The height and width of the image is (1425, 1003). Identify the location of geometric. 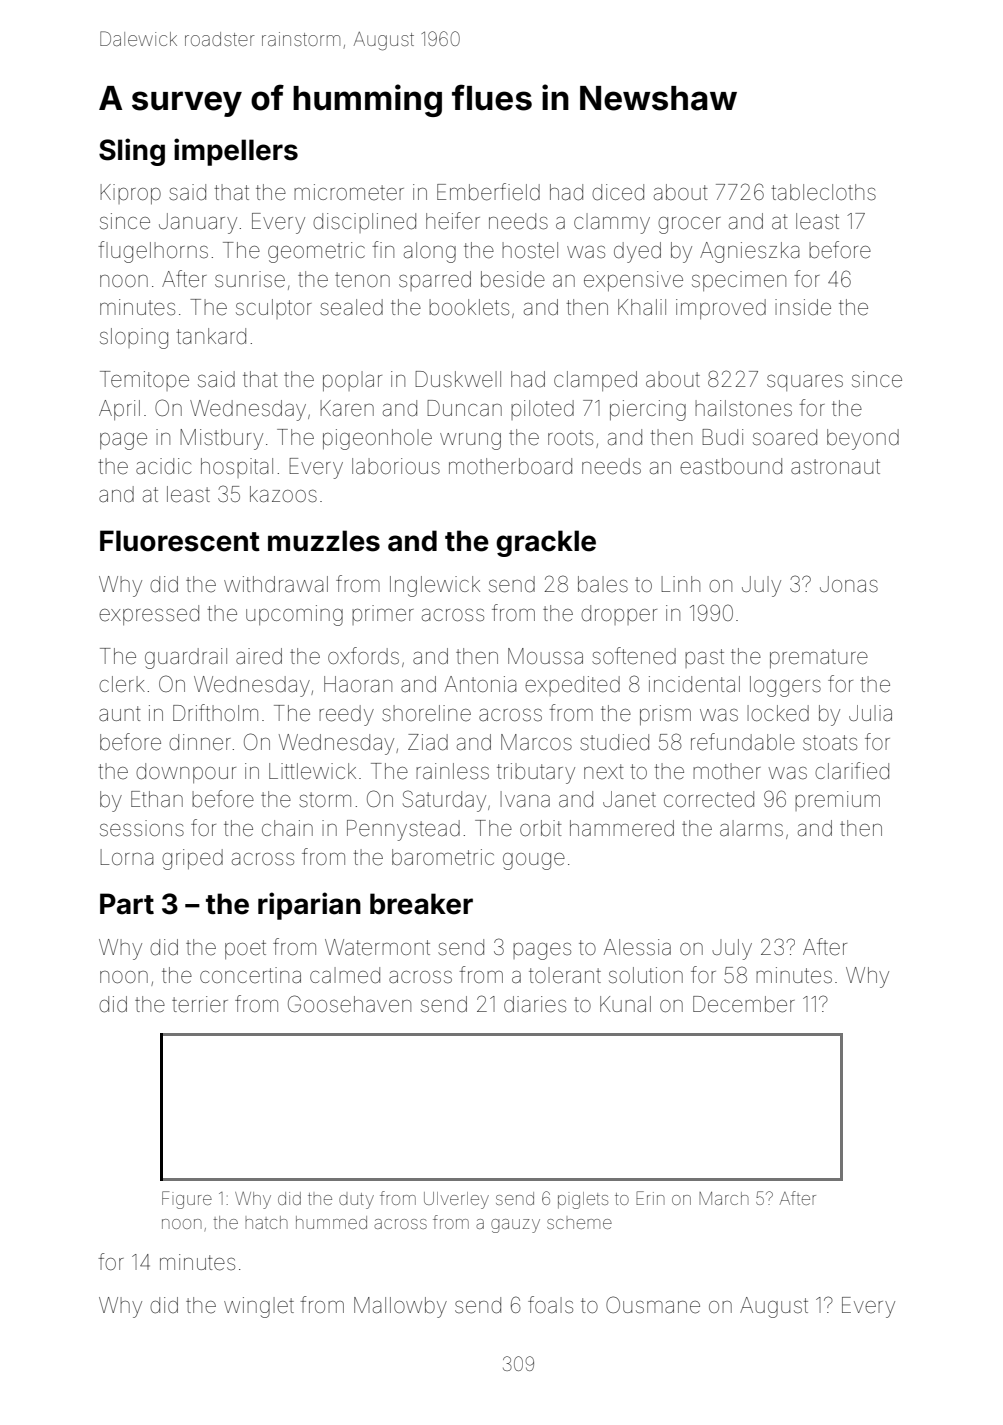
(316, 252).
